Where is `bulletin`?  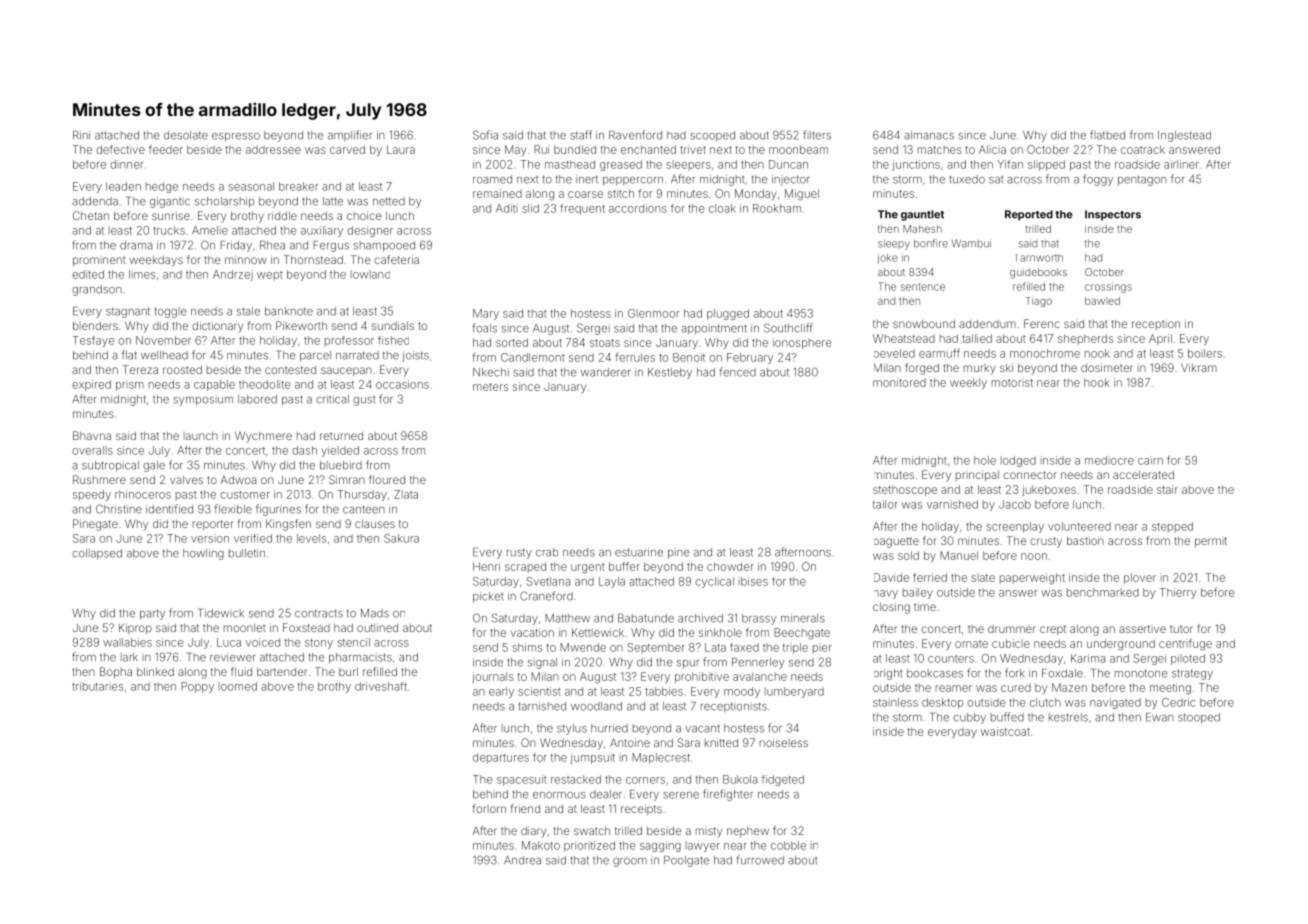 bulletin is located at coordinates (247, 553).
